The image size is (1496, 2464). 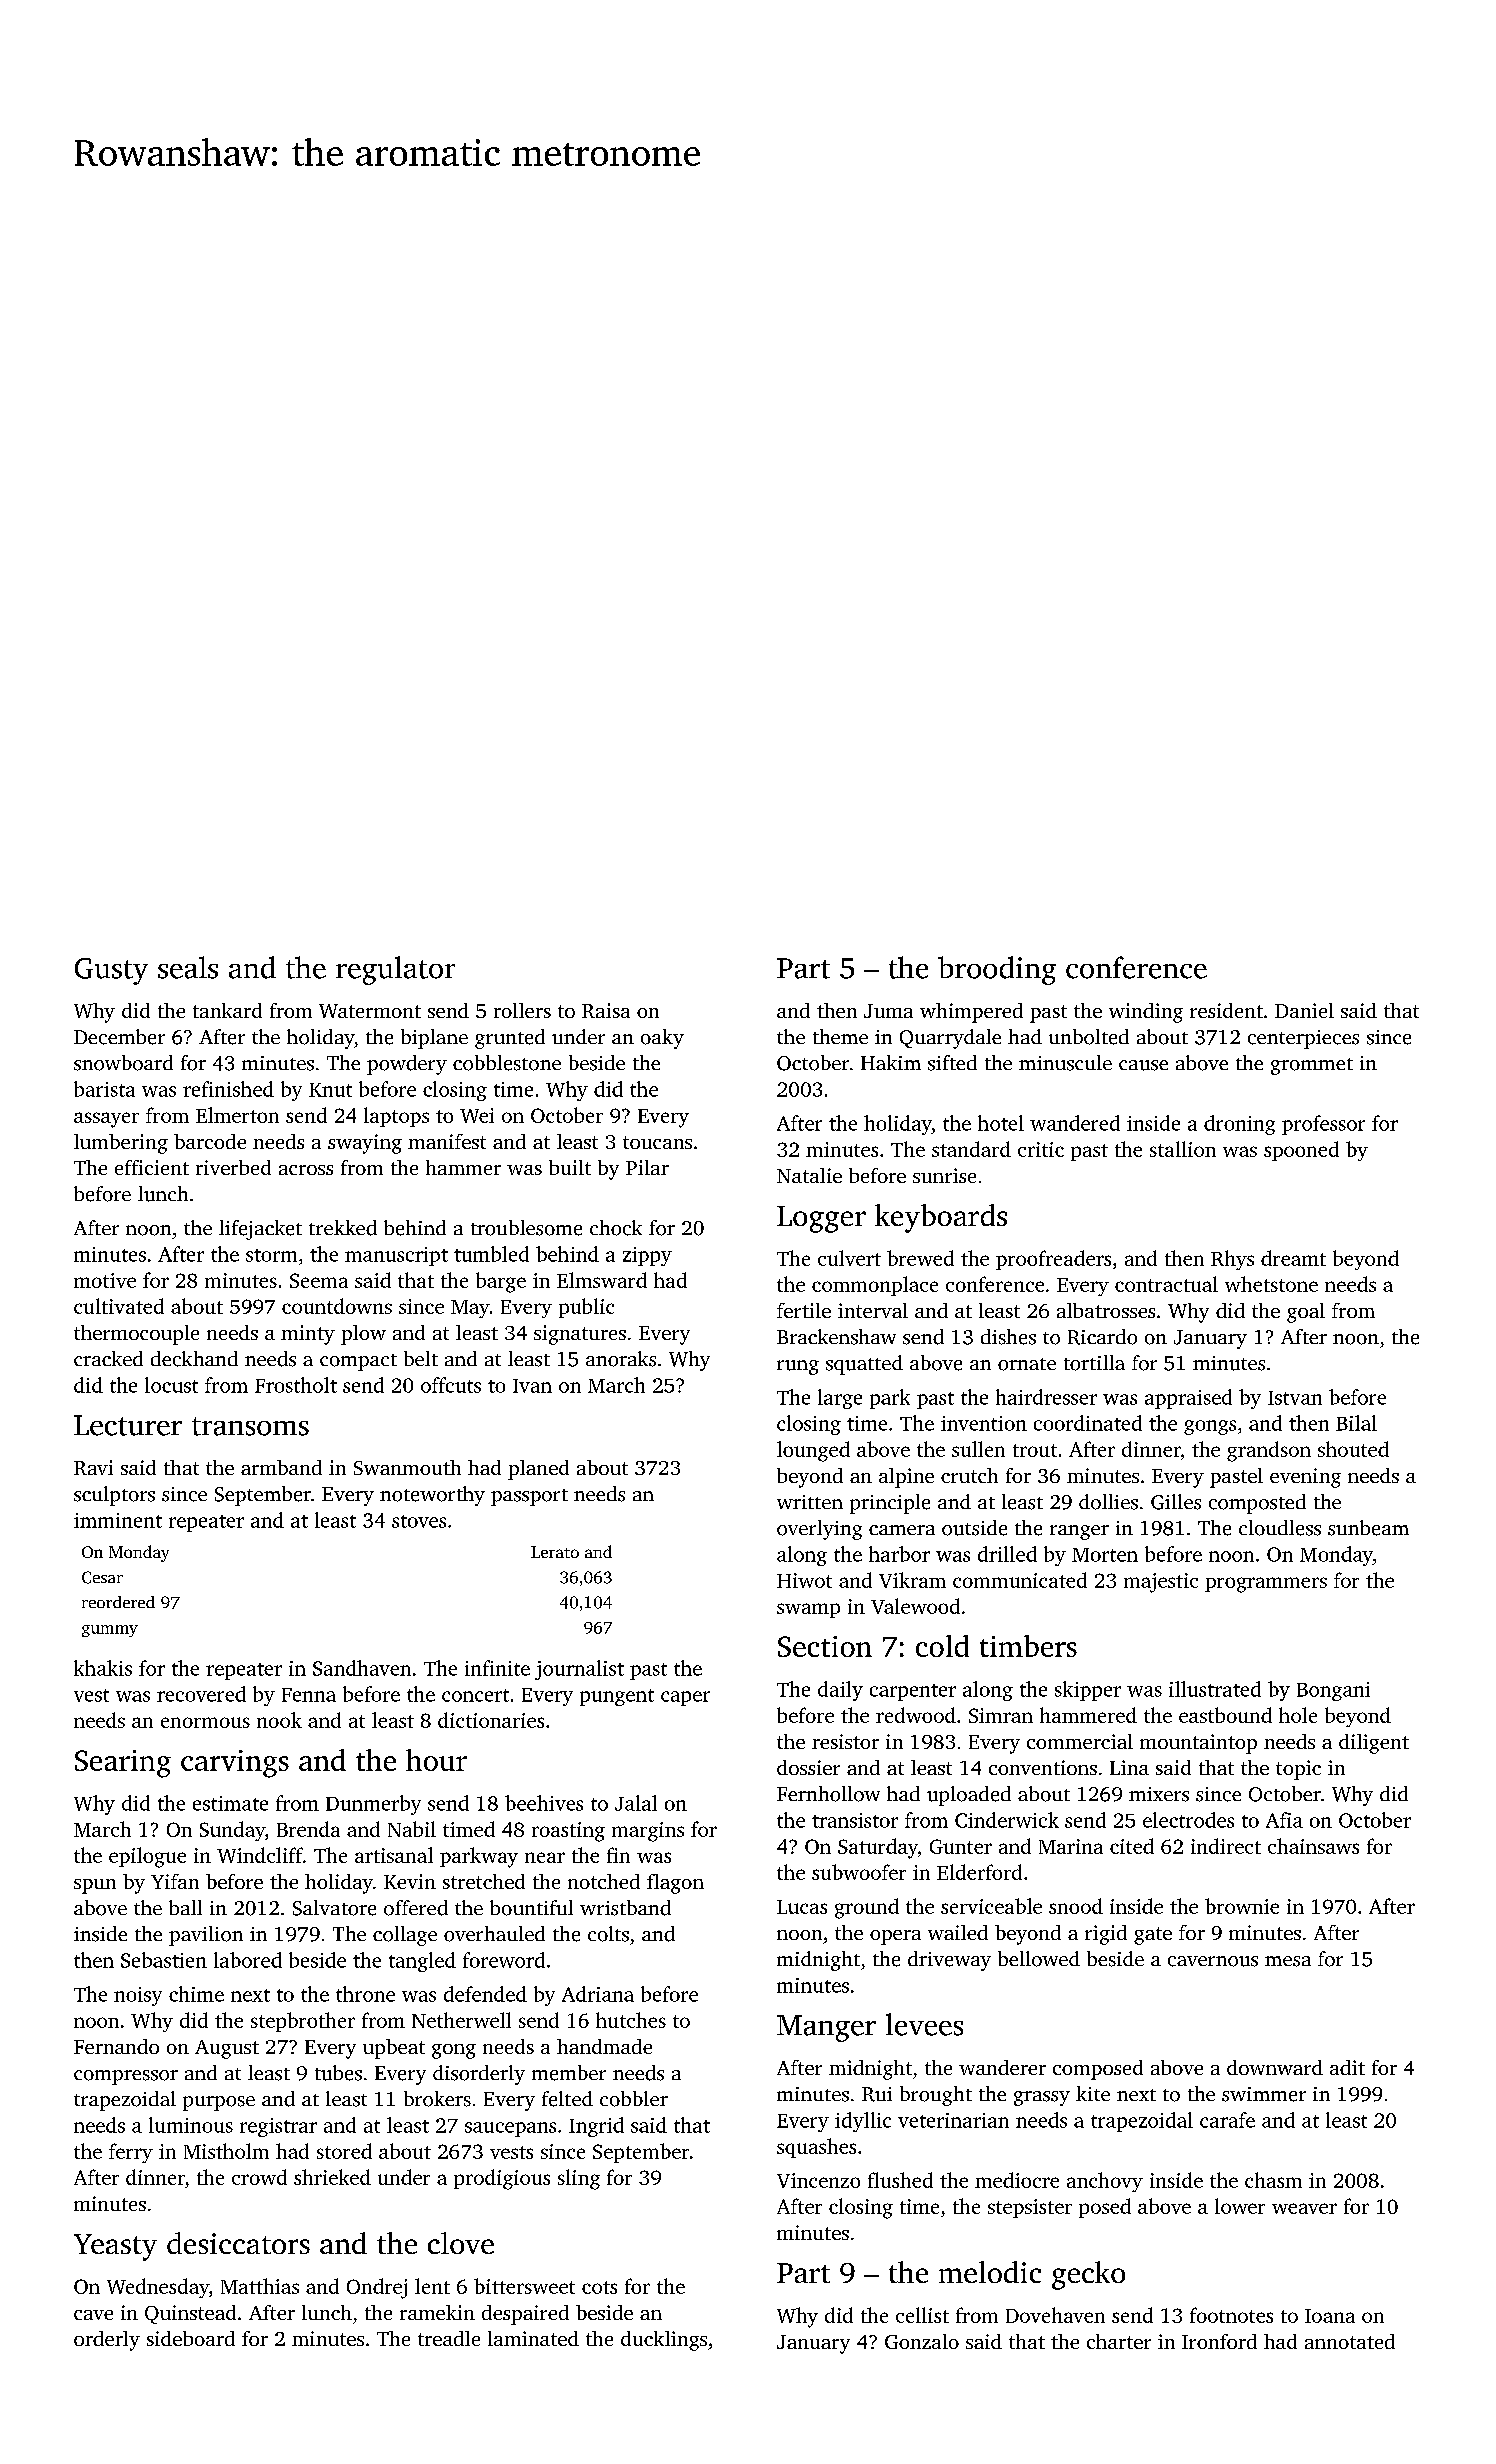 What do you see at coordinates (191, 2338) in the page?
I see `sideboard` at bounding box center [191, 2338].
